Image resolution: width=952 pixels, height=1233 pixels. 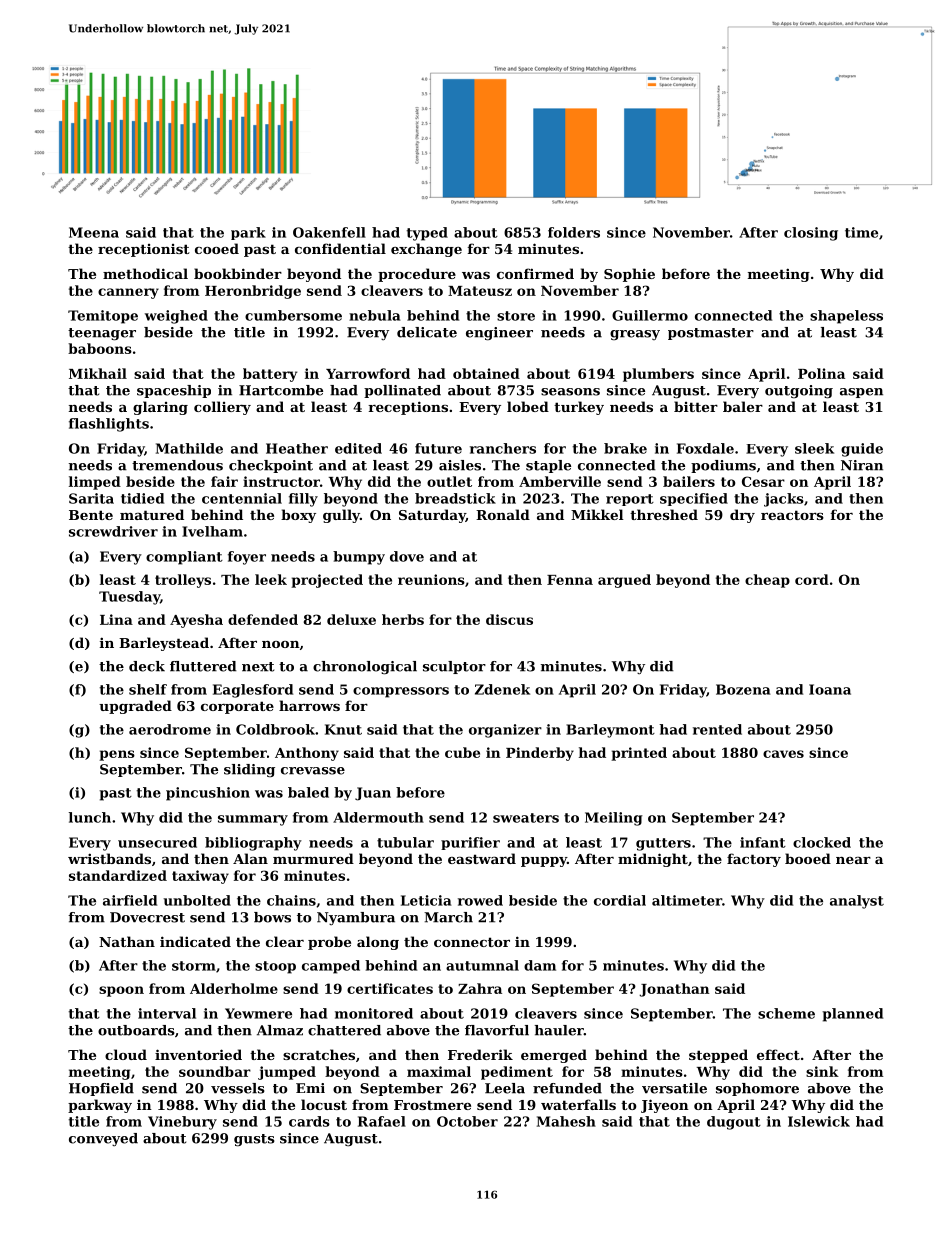 What do you see at coordinates (566, 1121) in the screenshot?
I see `Mahesh` at bounding box center [566, 1121].
